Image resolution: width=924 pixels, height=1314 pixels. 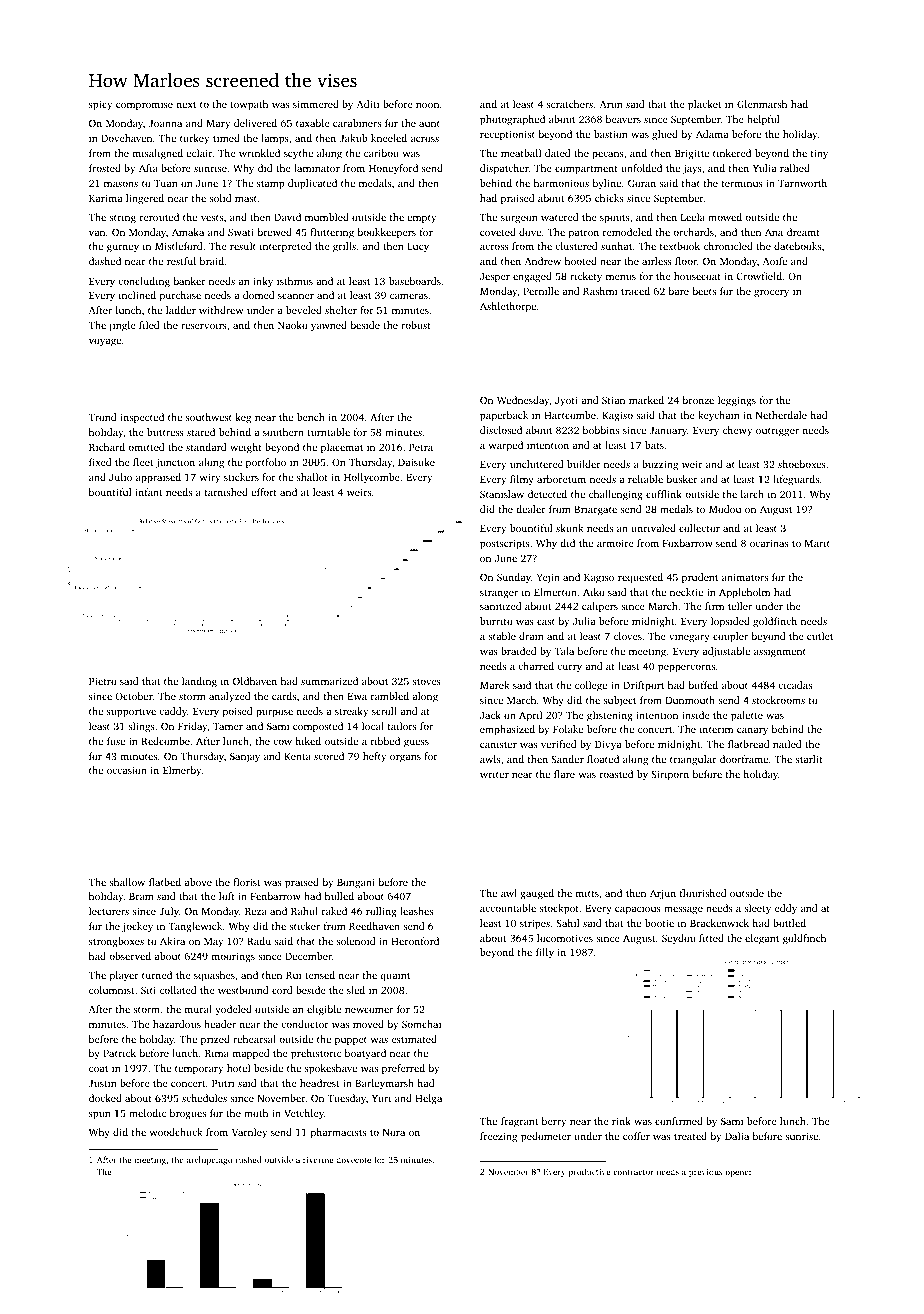 What do you see at coordinates (587, 893) in the screenshot?
I see `mitts` at bounding box center [587, 893].
